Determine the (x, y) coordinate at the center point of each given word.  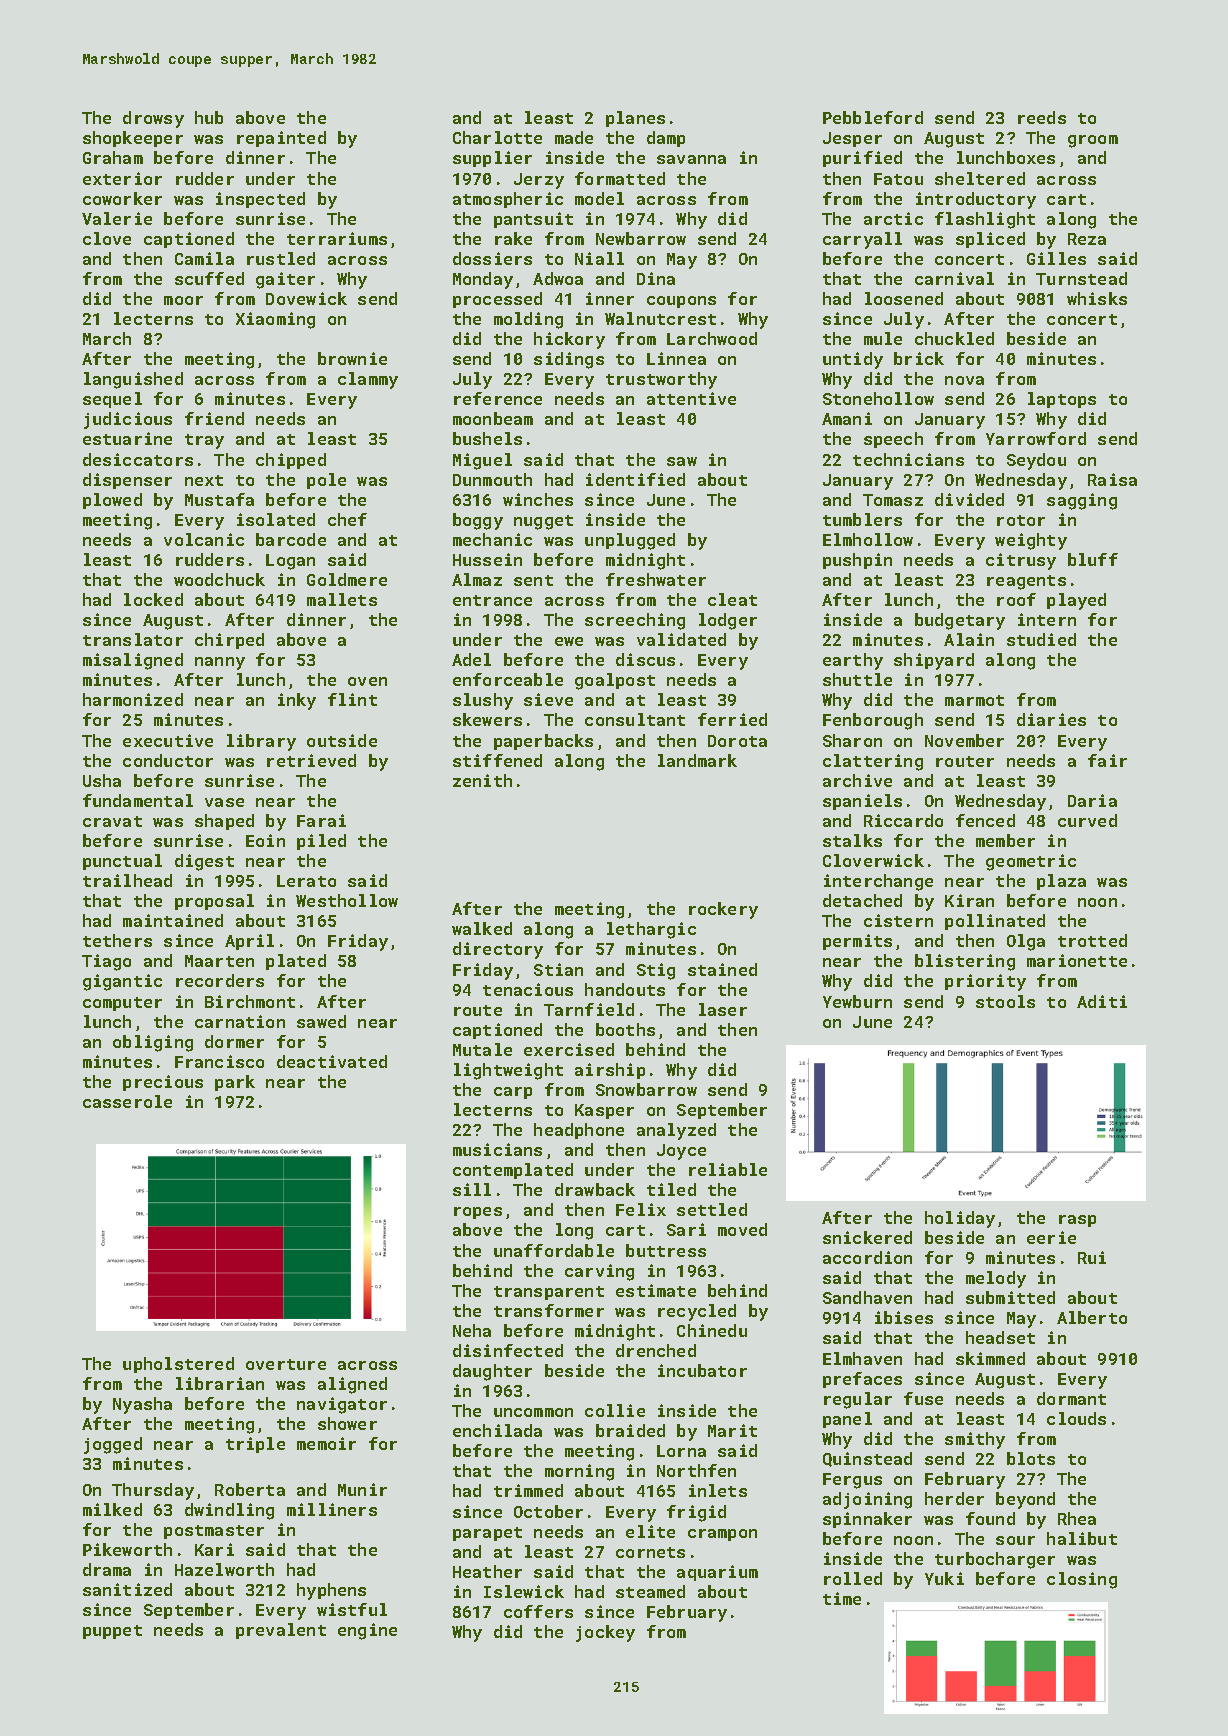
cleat (732, 599)
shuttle (857, 679)
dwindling (229, 1511)
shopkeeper (133, 139)
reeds (1042, 117)
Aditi (1102, 1001)
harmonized (133, 699)
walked (482, 928)
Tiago (106, 962)
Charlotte (497, 137)
